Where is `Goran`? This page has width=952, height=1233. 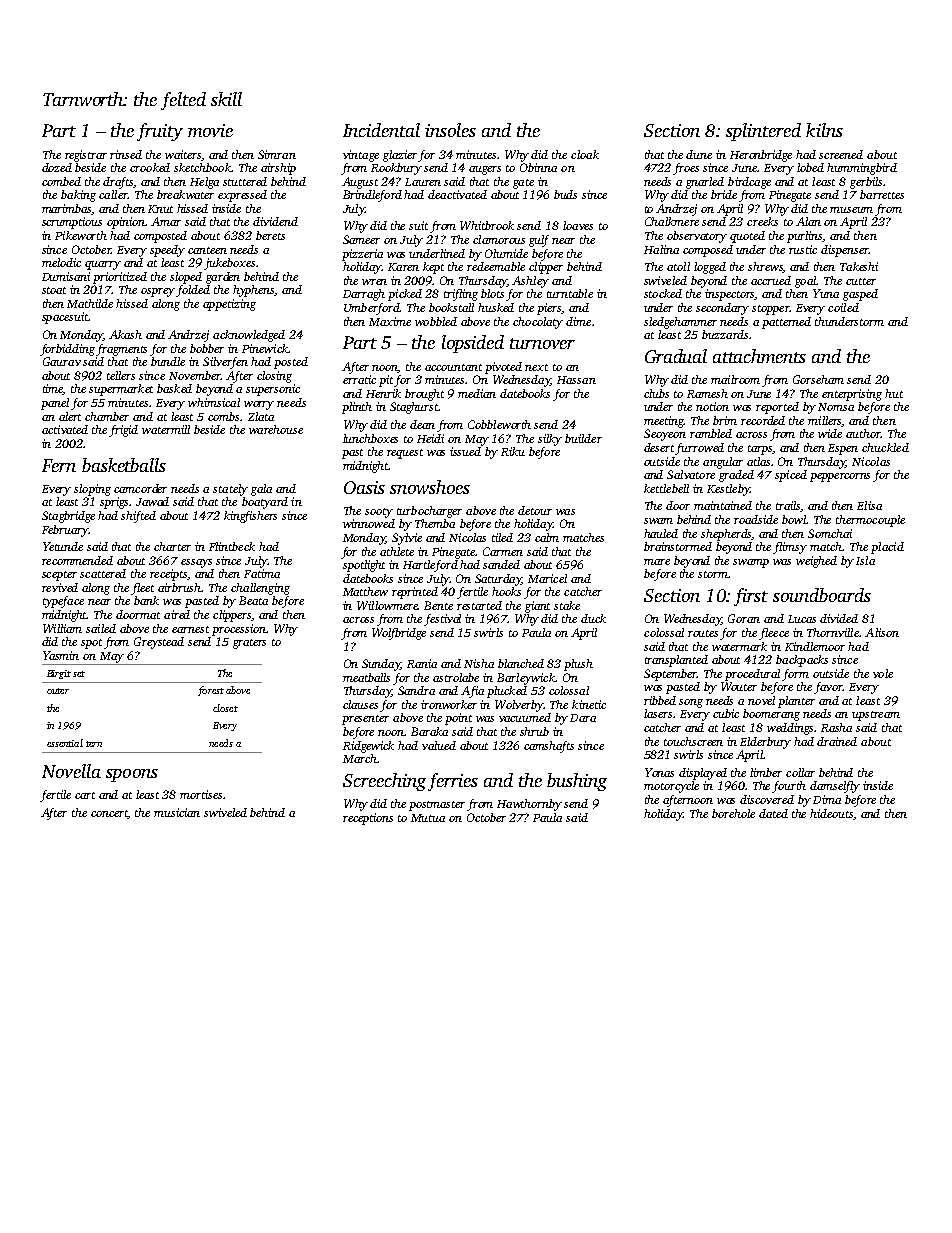
Goran is located at coordinates (744, 618).
